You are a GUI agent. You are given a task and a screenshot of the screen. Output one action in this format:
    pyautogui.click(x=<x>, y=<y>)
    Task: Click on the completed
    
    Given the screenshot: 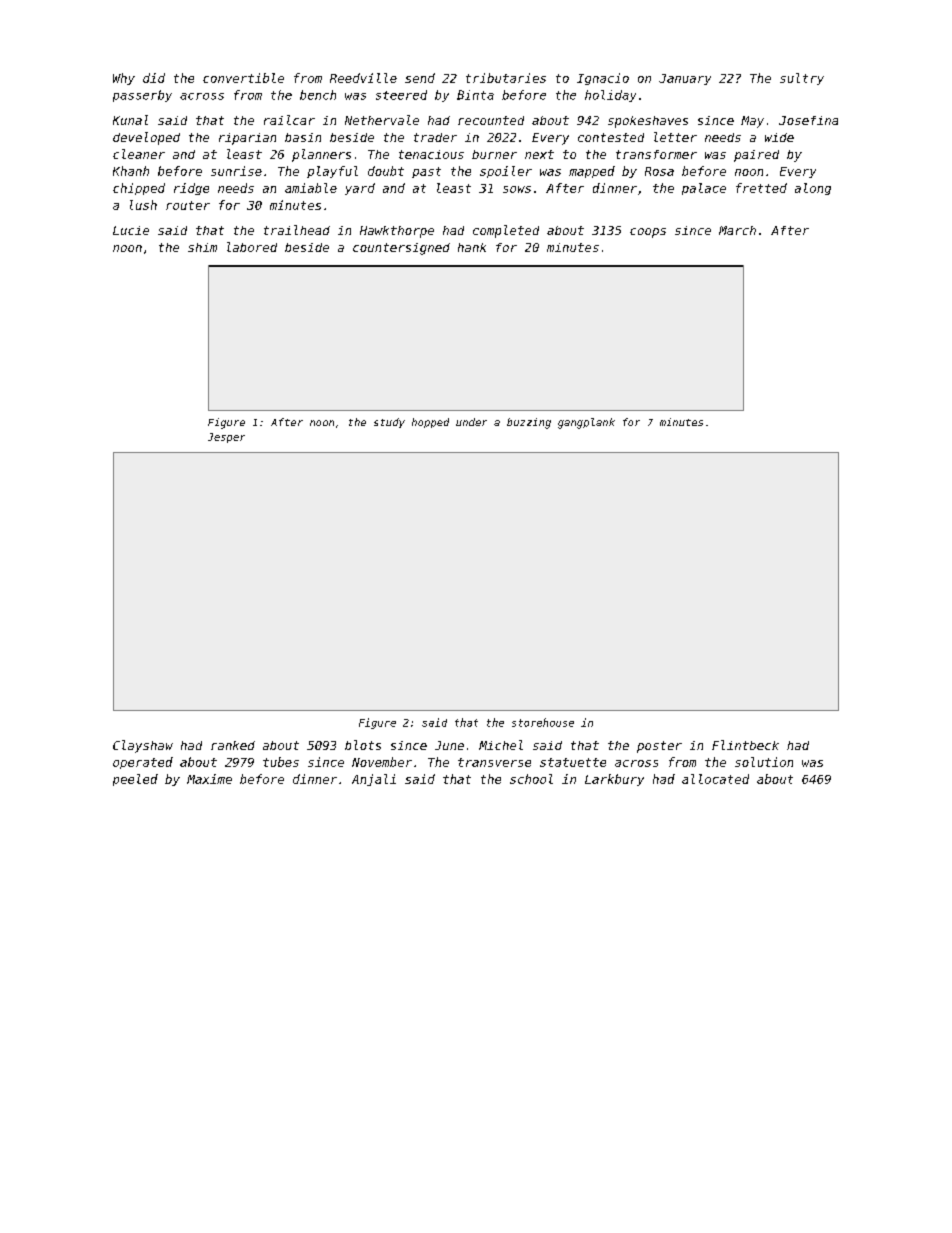 What is the action you would take?
    pyautogui.click(x=506, y=231)
